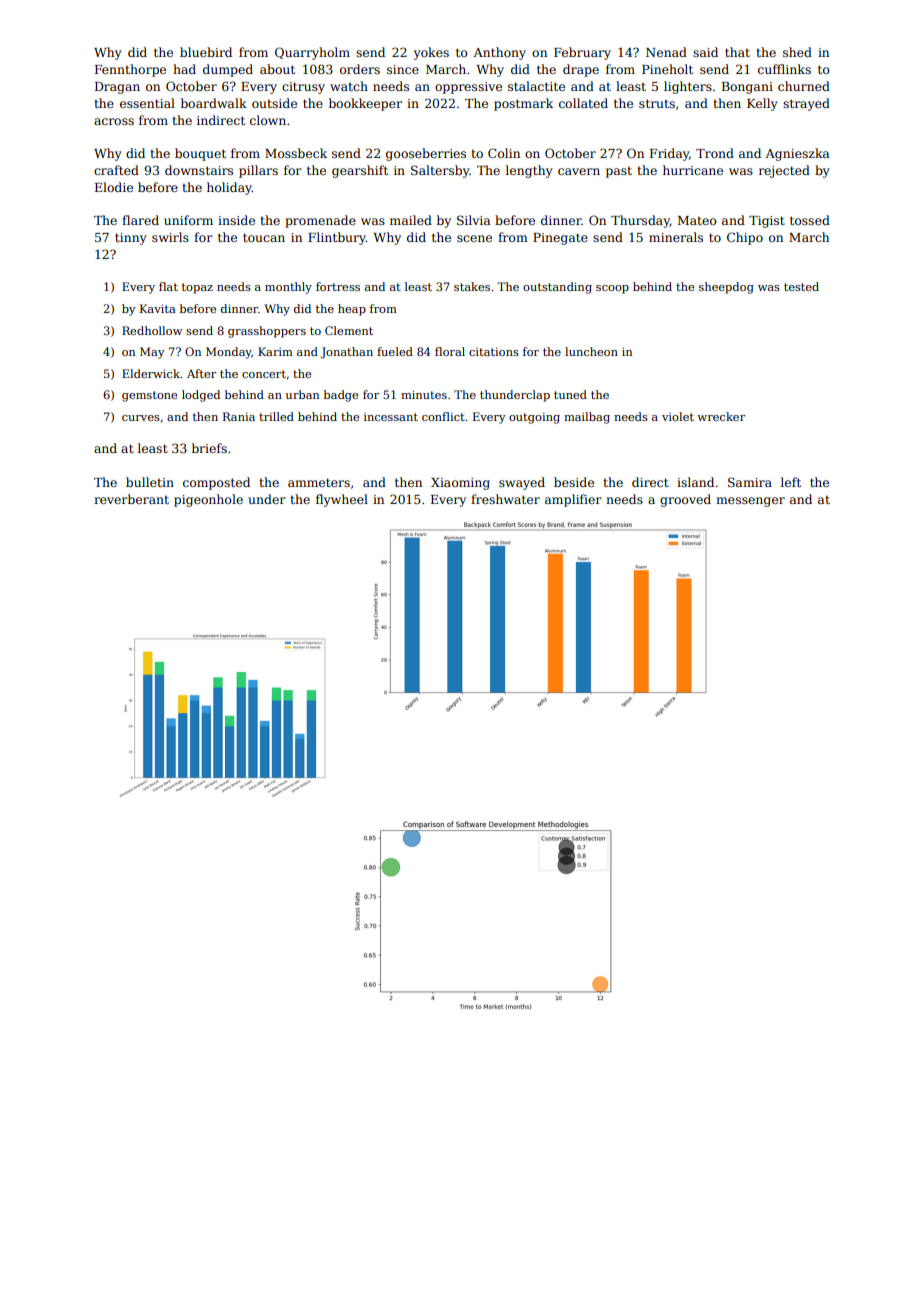 The height and width of the screenshot is (1308, 924). I want to click on gearshift, so click(360, 171).
